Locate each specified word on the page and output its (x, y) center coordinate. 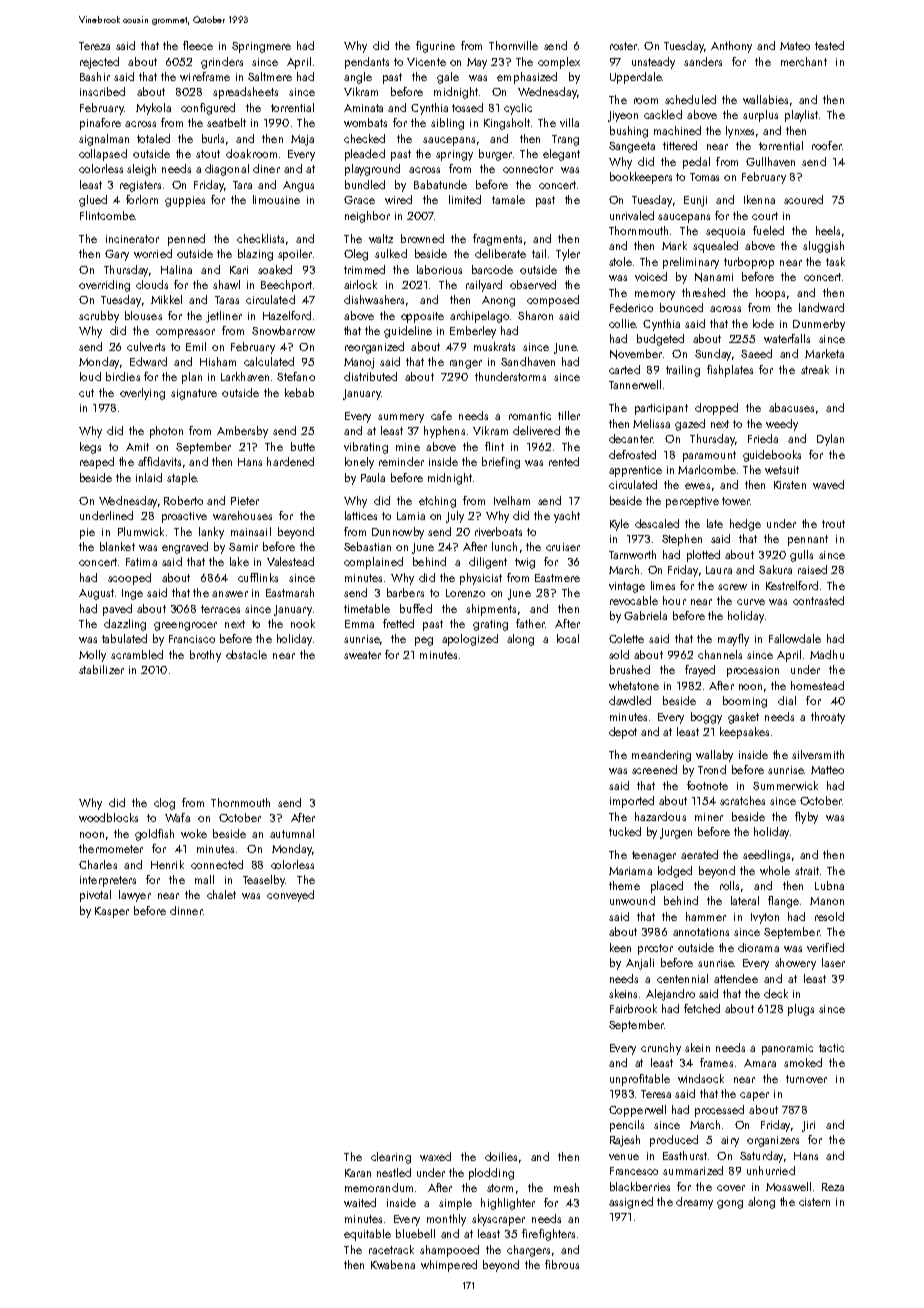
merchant (804, 61)
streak (815, 369)
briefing (501, 463)
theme (624, 885)
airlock (360, 284)
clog (164, 804)
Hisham (218, 361)
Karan (358, 1173)
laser (833, 962)
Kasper (112, 912)
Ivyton (765, 918)
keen (620, 947)
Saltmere (270, 76)
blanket (117, 546)
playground (372, 170)
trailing (683, 371)
